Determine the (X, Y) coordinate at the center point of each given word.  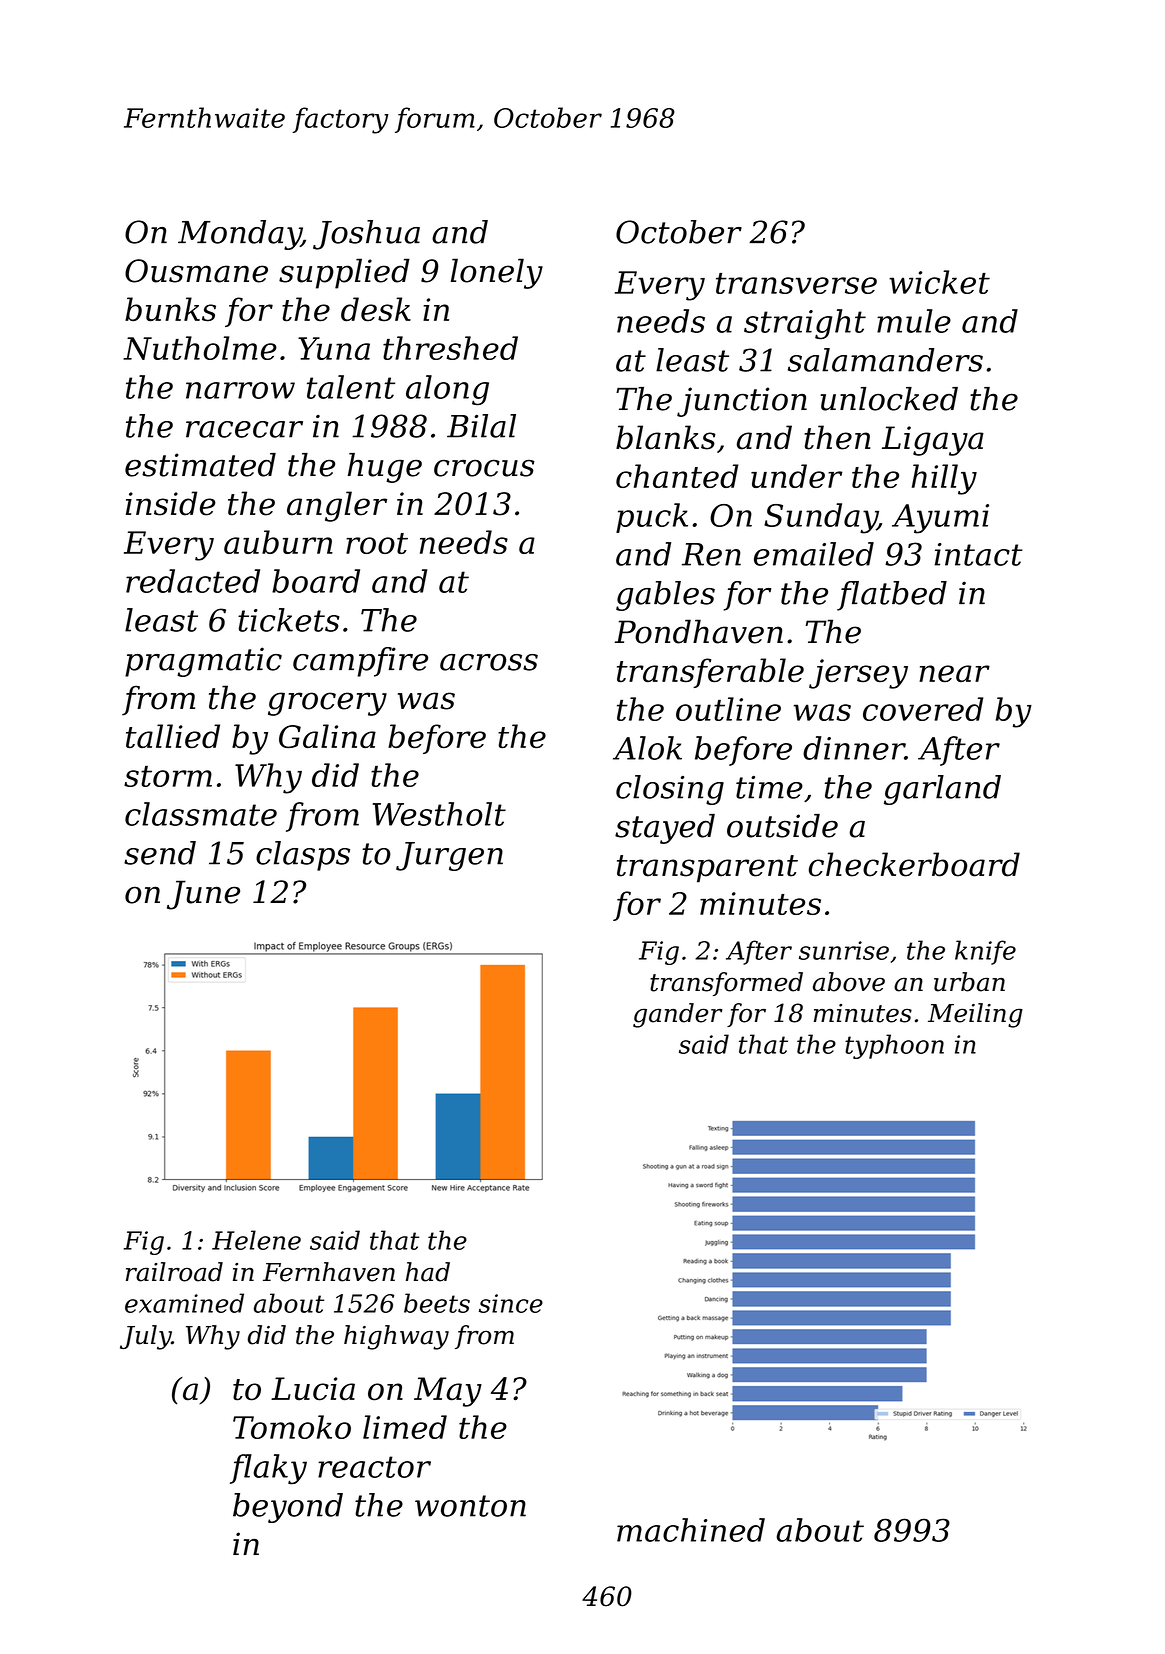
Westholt (439, 814)
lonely (497, 273)
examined (184, 1303)
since (511, 1303)
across (489, 662)
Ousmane (196, 271)
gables (665, 596)
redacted (193, 581)
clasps (303, 856)
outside (782, 826)
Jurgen (449, 856)
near (954, 674)
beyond (288, 1508)
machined (691, 1530)
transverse (796, 283)
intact (979, 554)
